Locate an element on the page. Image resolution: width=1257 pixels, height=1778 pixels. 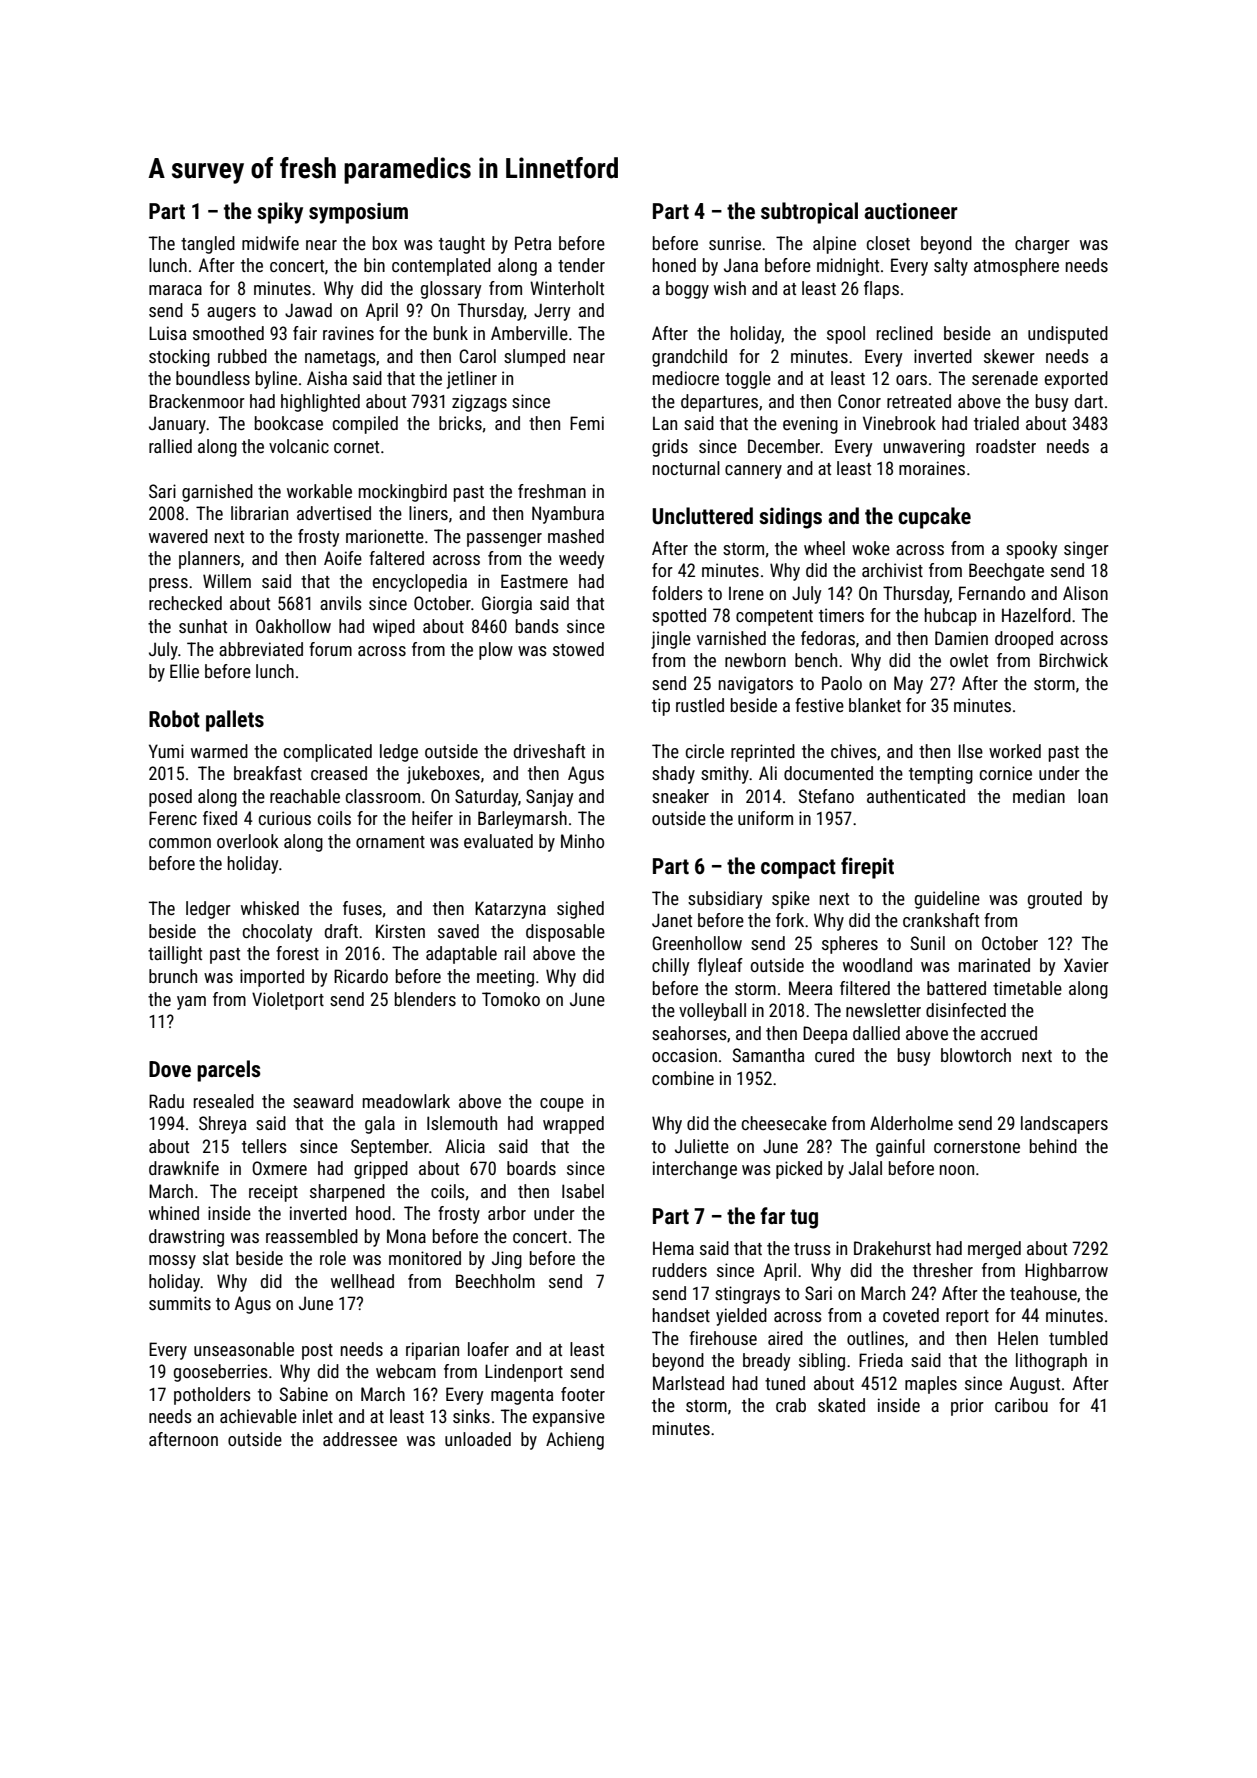
Birchwick is located at coordinates (1073, 660).
